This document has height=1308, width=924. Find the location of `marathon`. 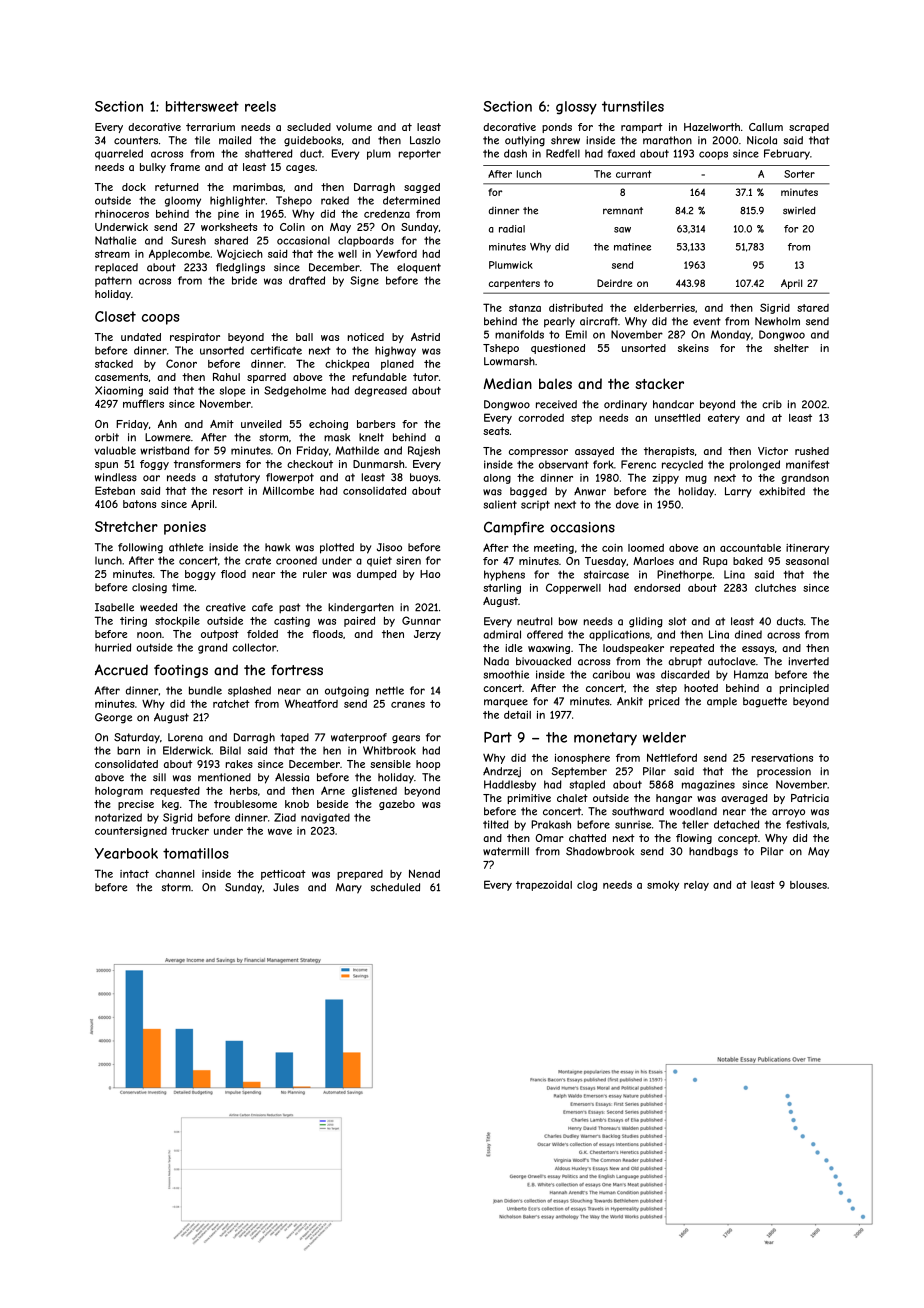

marathon is located at coordinates (667, 140).
